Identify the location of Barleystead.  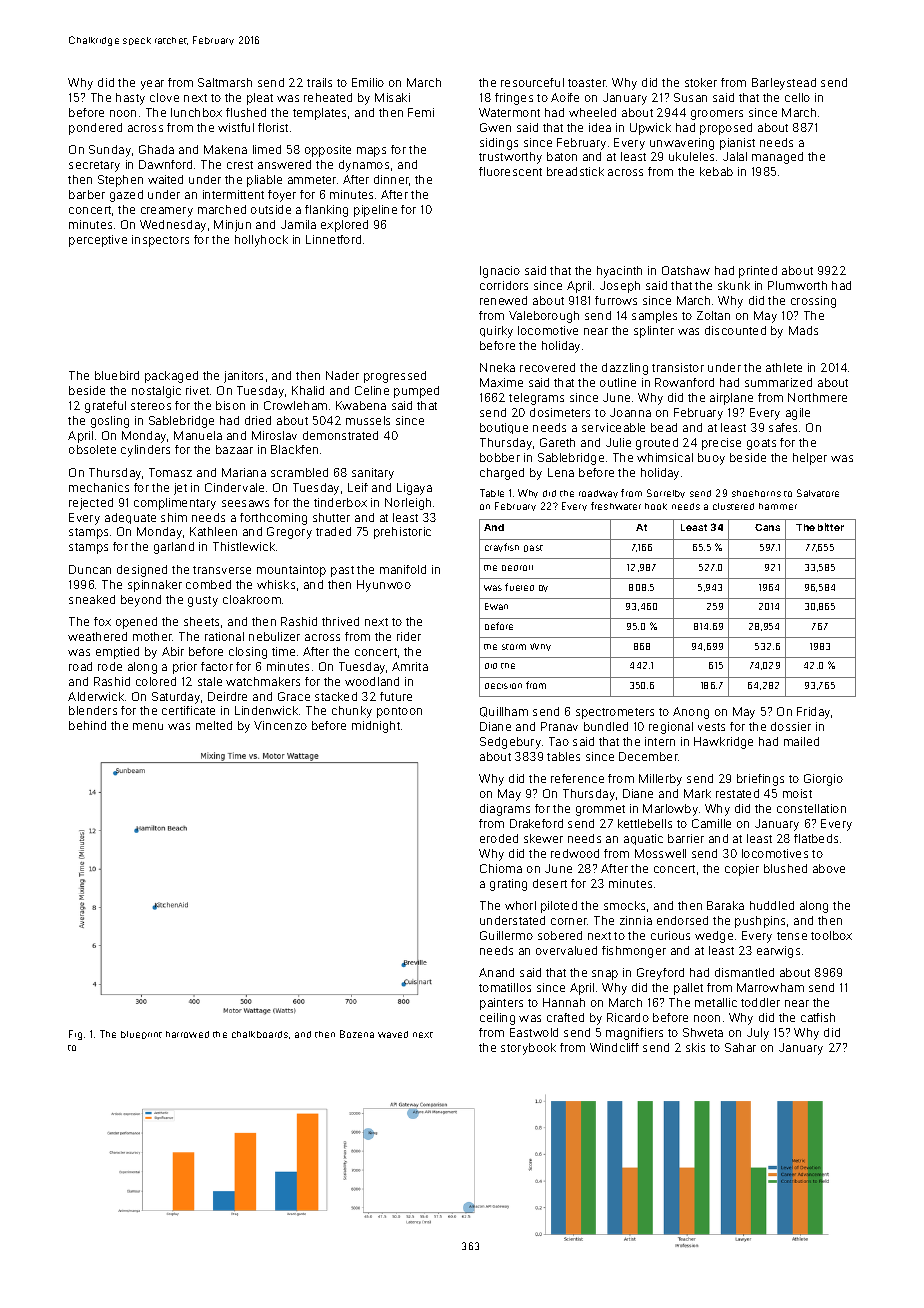
(784, 84).
